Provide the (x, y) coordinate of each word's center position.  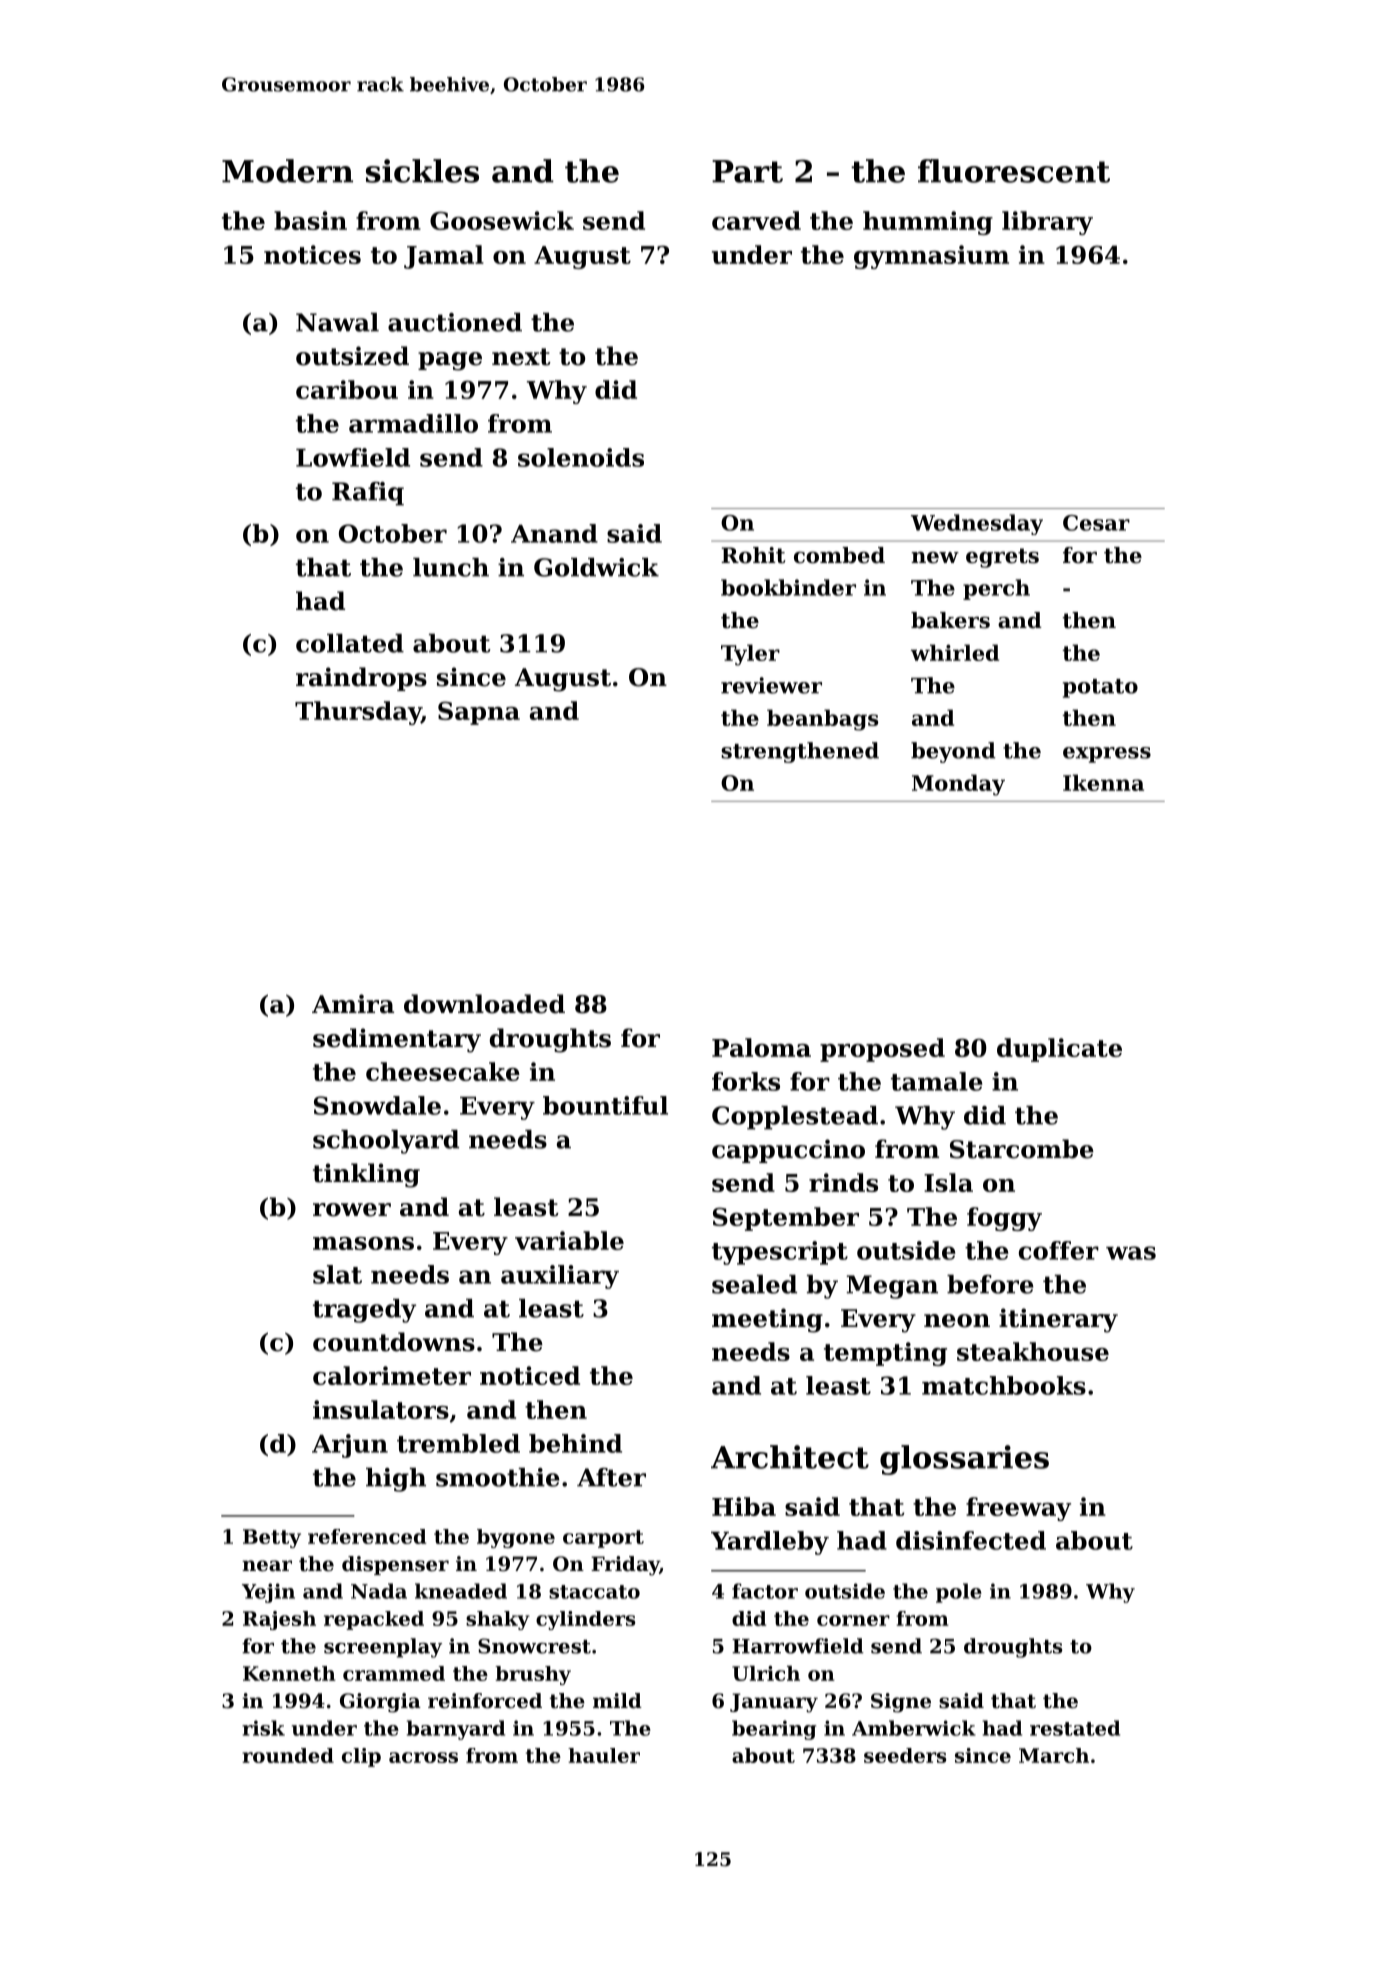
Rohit (753, 555)
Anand (554, 533)
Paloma (761, 1047)
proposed (882, 1050)
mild (617, 1701)
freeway (1018, 1509)
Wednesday (977, 524)
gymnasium (931, 257)
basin (310, 220)
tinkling (366, 1175)
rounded (288, 1755)
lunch (451, 567)
